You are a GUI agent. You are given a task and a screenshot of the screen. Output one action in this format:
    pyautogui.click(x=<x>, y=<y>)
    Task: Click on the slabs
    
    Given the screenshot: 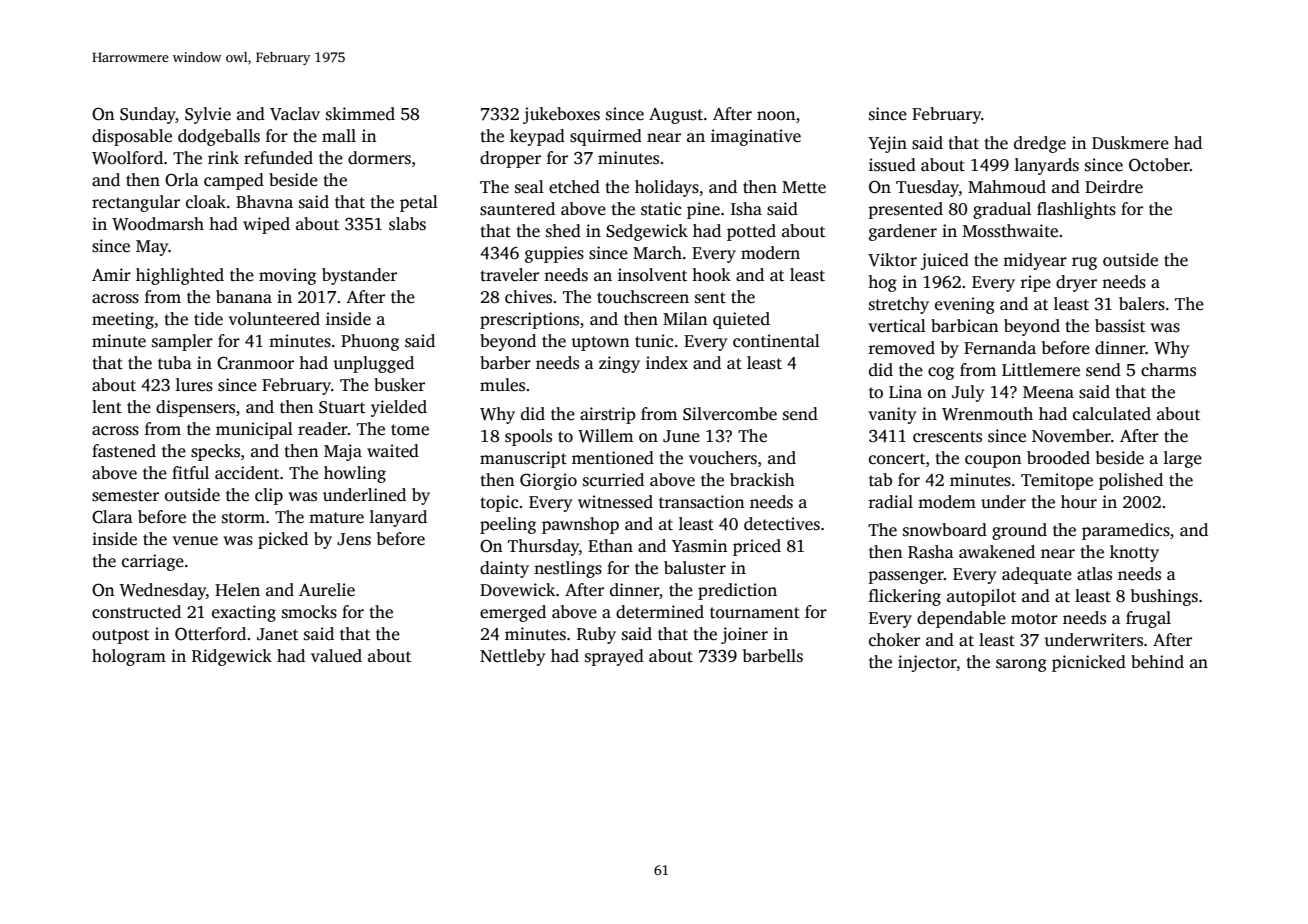 What is the action you would take?
    pyautogui.click(x=407, y=224)
